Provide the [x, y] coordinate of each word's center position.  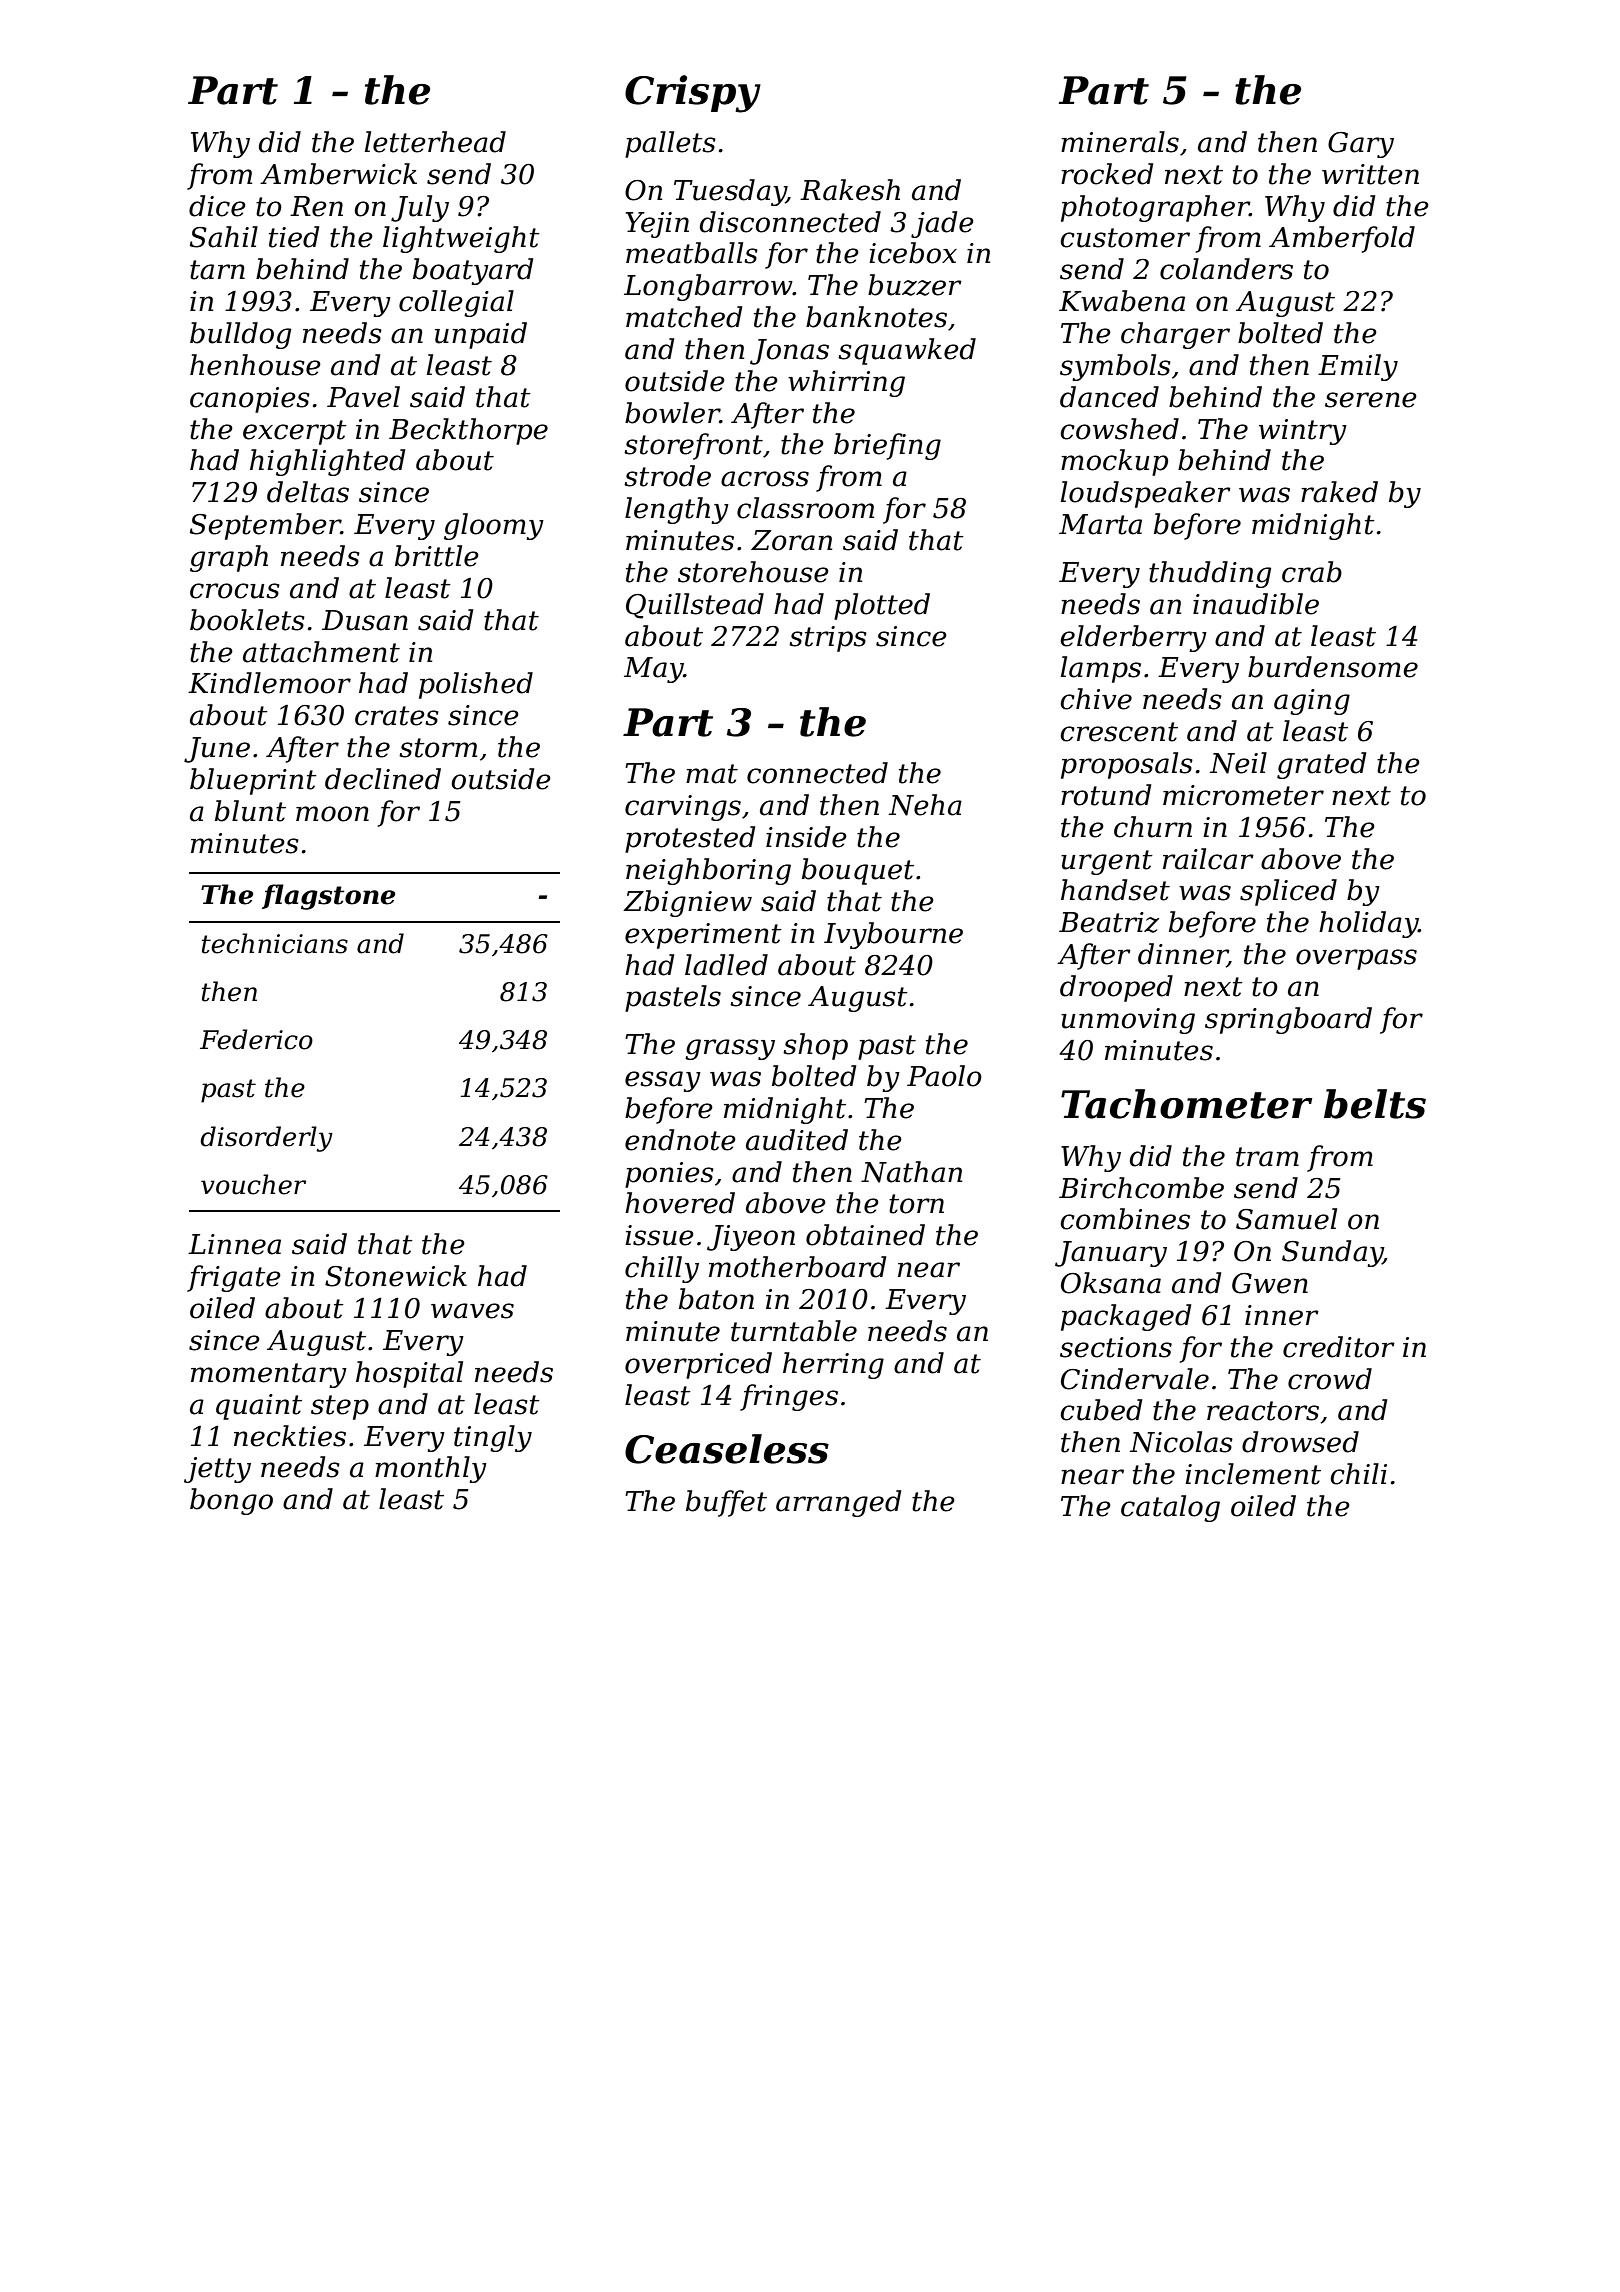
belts [1375, 1104]
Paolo [944, 1076]
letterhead [435, 142]
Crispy [693, 94]
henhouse [255, 365]
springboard [1288, 1020]
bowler [672, 413]
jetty [217, 1470]
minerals [1120, 142]
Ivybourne [893, 935]
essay [663, 1081]
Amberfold [1342, 239]
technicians [274, 943]
